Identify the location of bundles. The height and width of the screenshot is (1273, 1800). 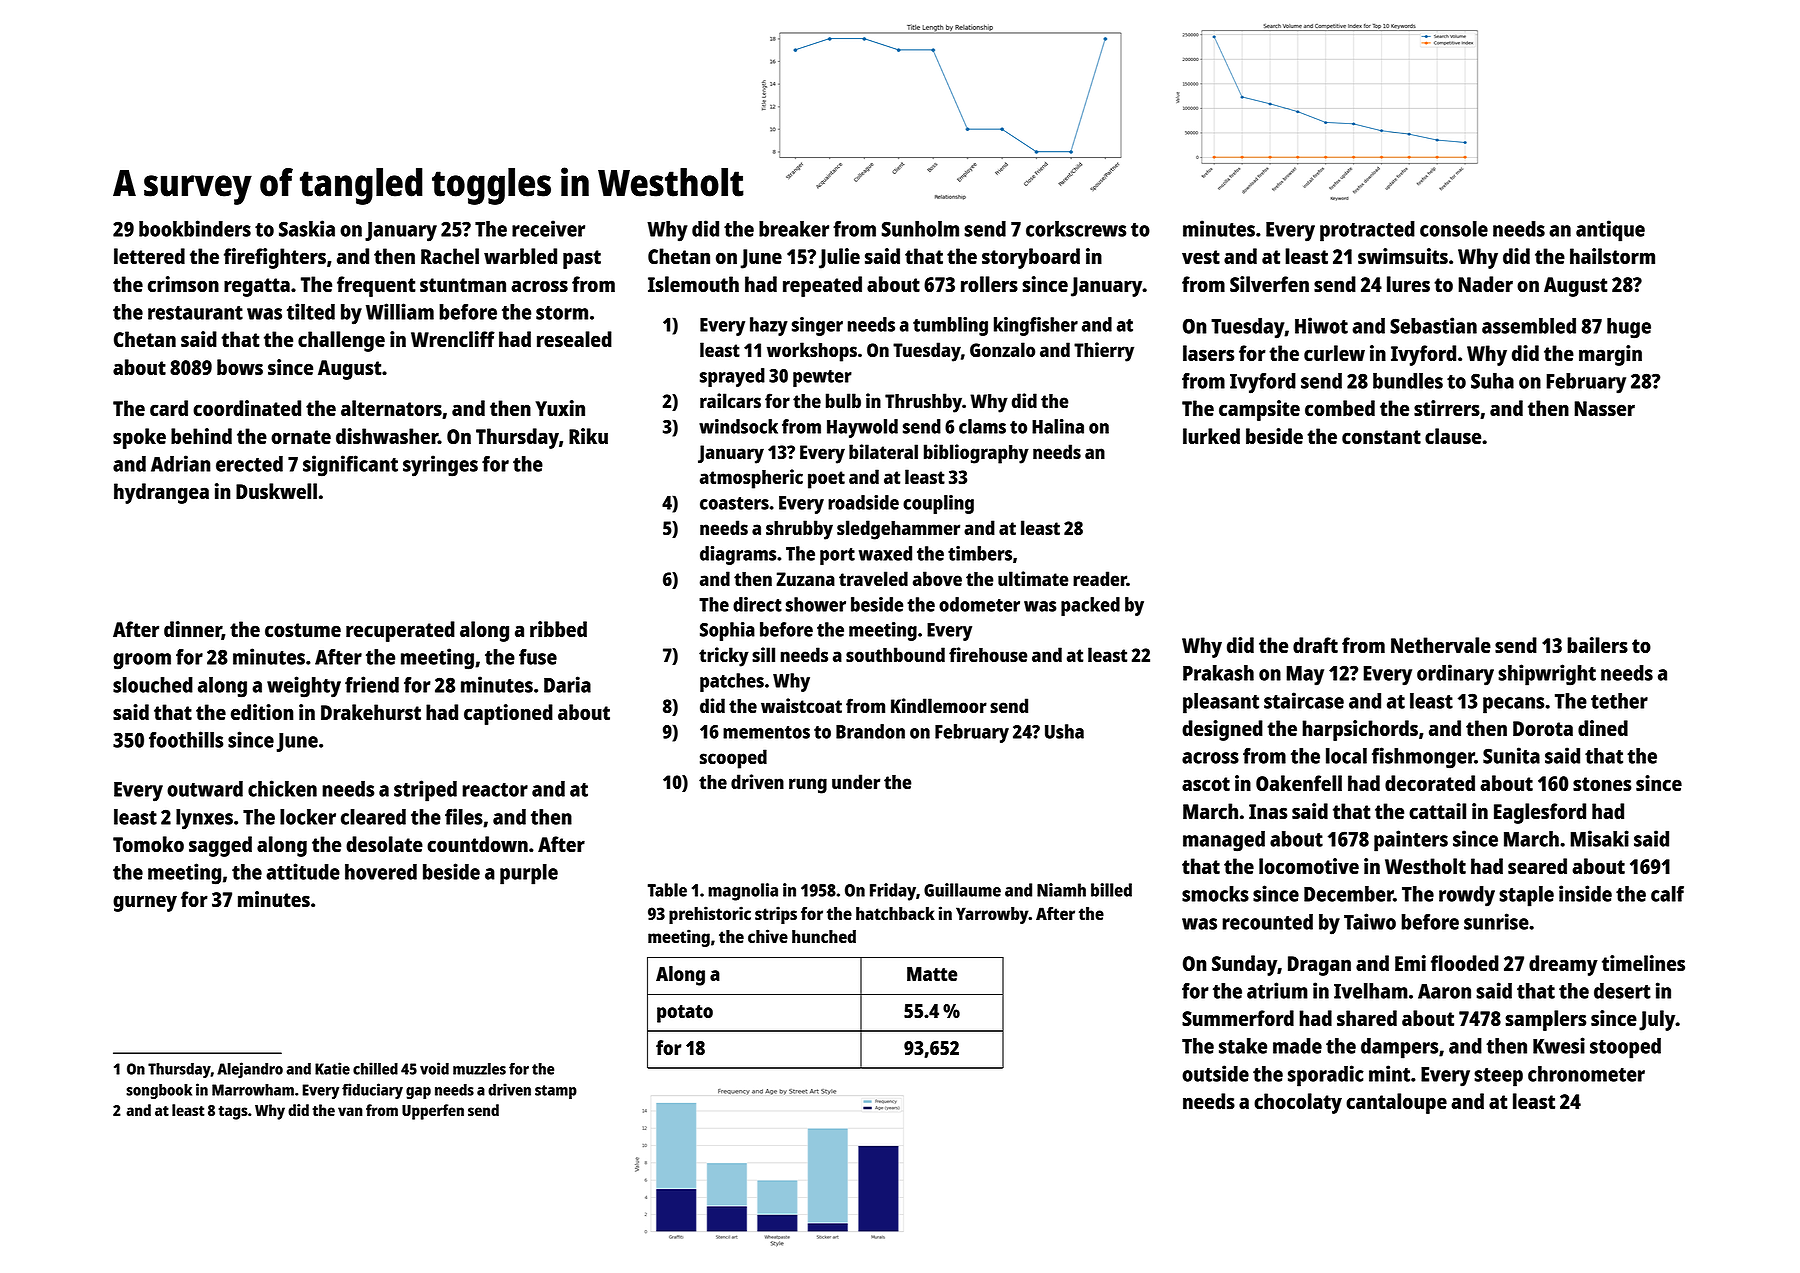
(1408, 381).
